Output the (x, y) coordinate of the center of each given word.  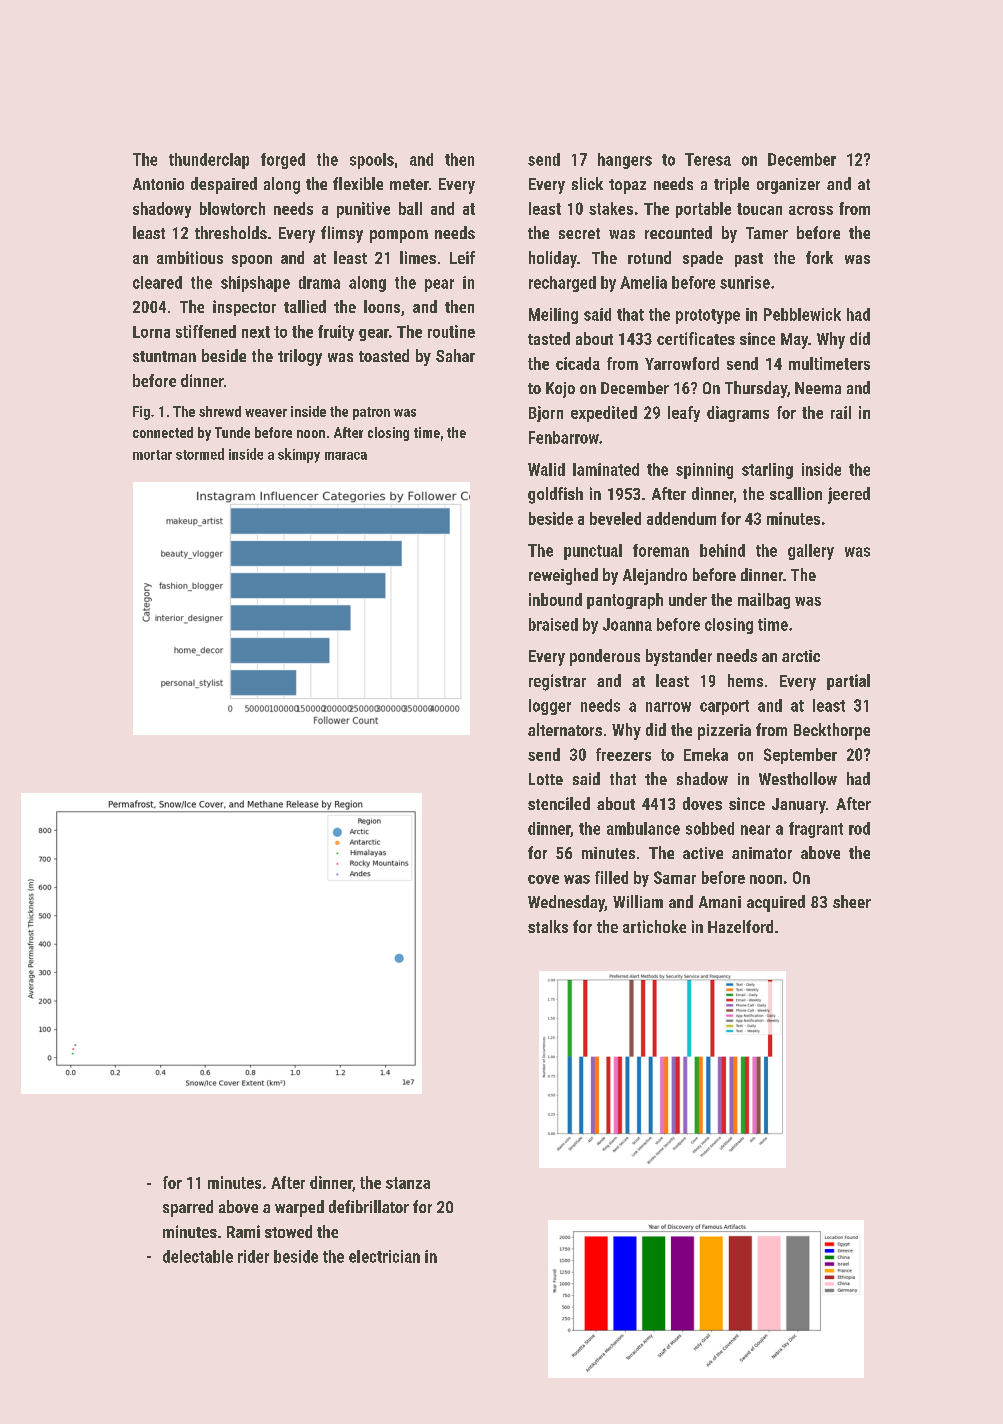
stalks (548, 926)
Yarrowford (682, 363)
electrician (384, 1256)
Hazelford (740, 926)
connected (163, 432)
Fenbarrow (564, 437)
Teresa (708, 159)
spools (372, 161)
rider (253, 1256)
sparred (188, 1208)
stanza (408, 1183)
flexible (358, 183)
